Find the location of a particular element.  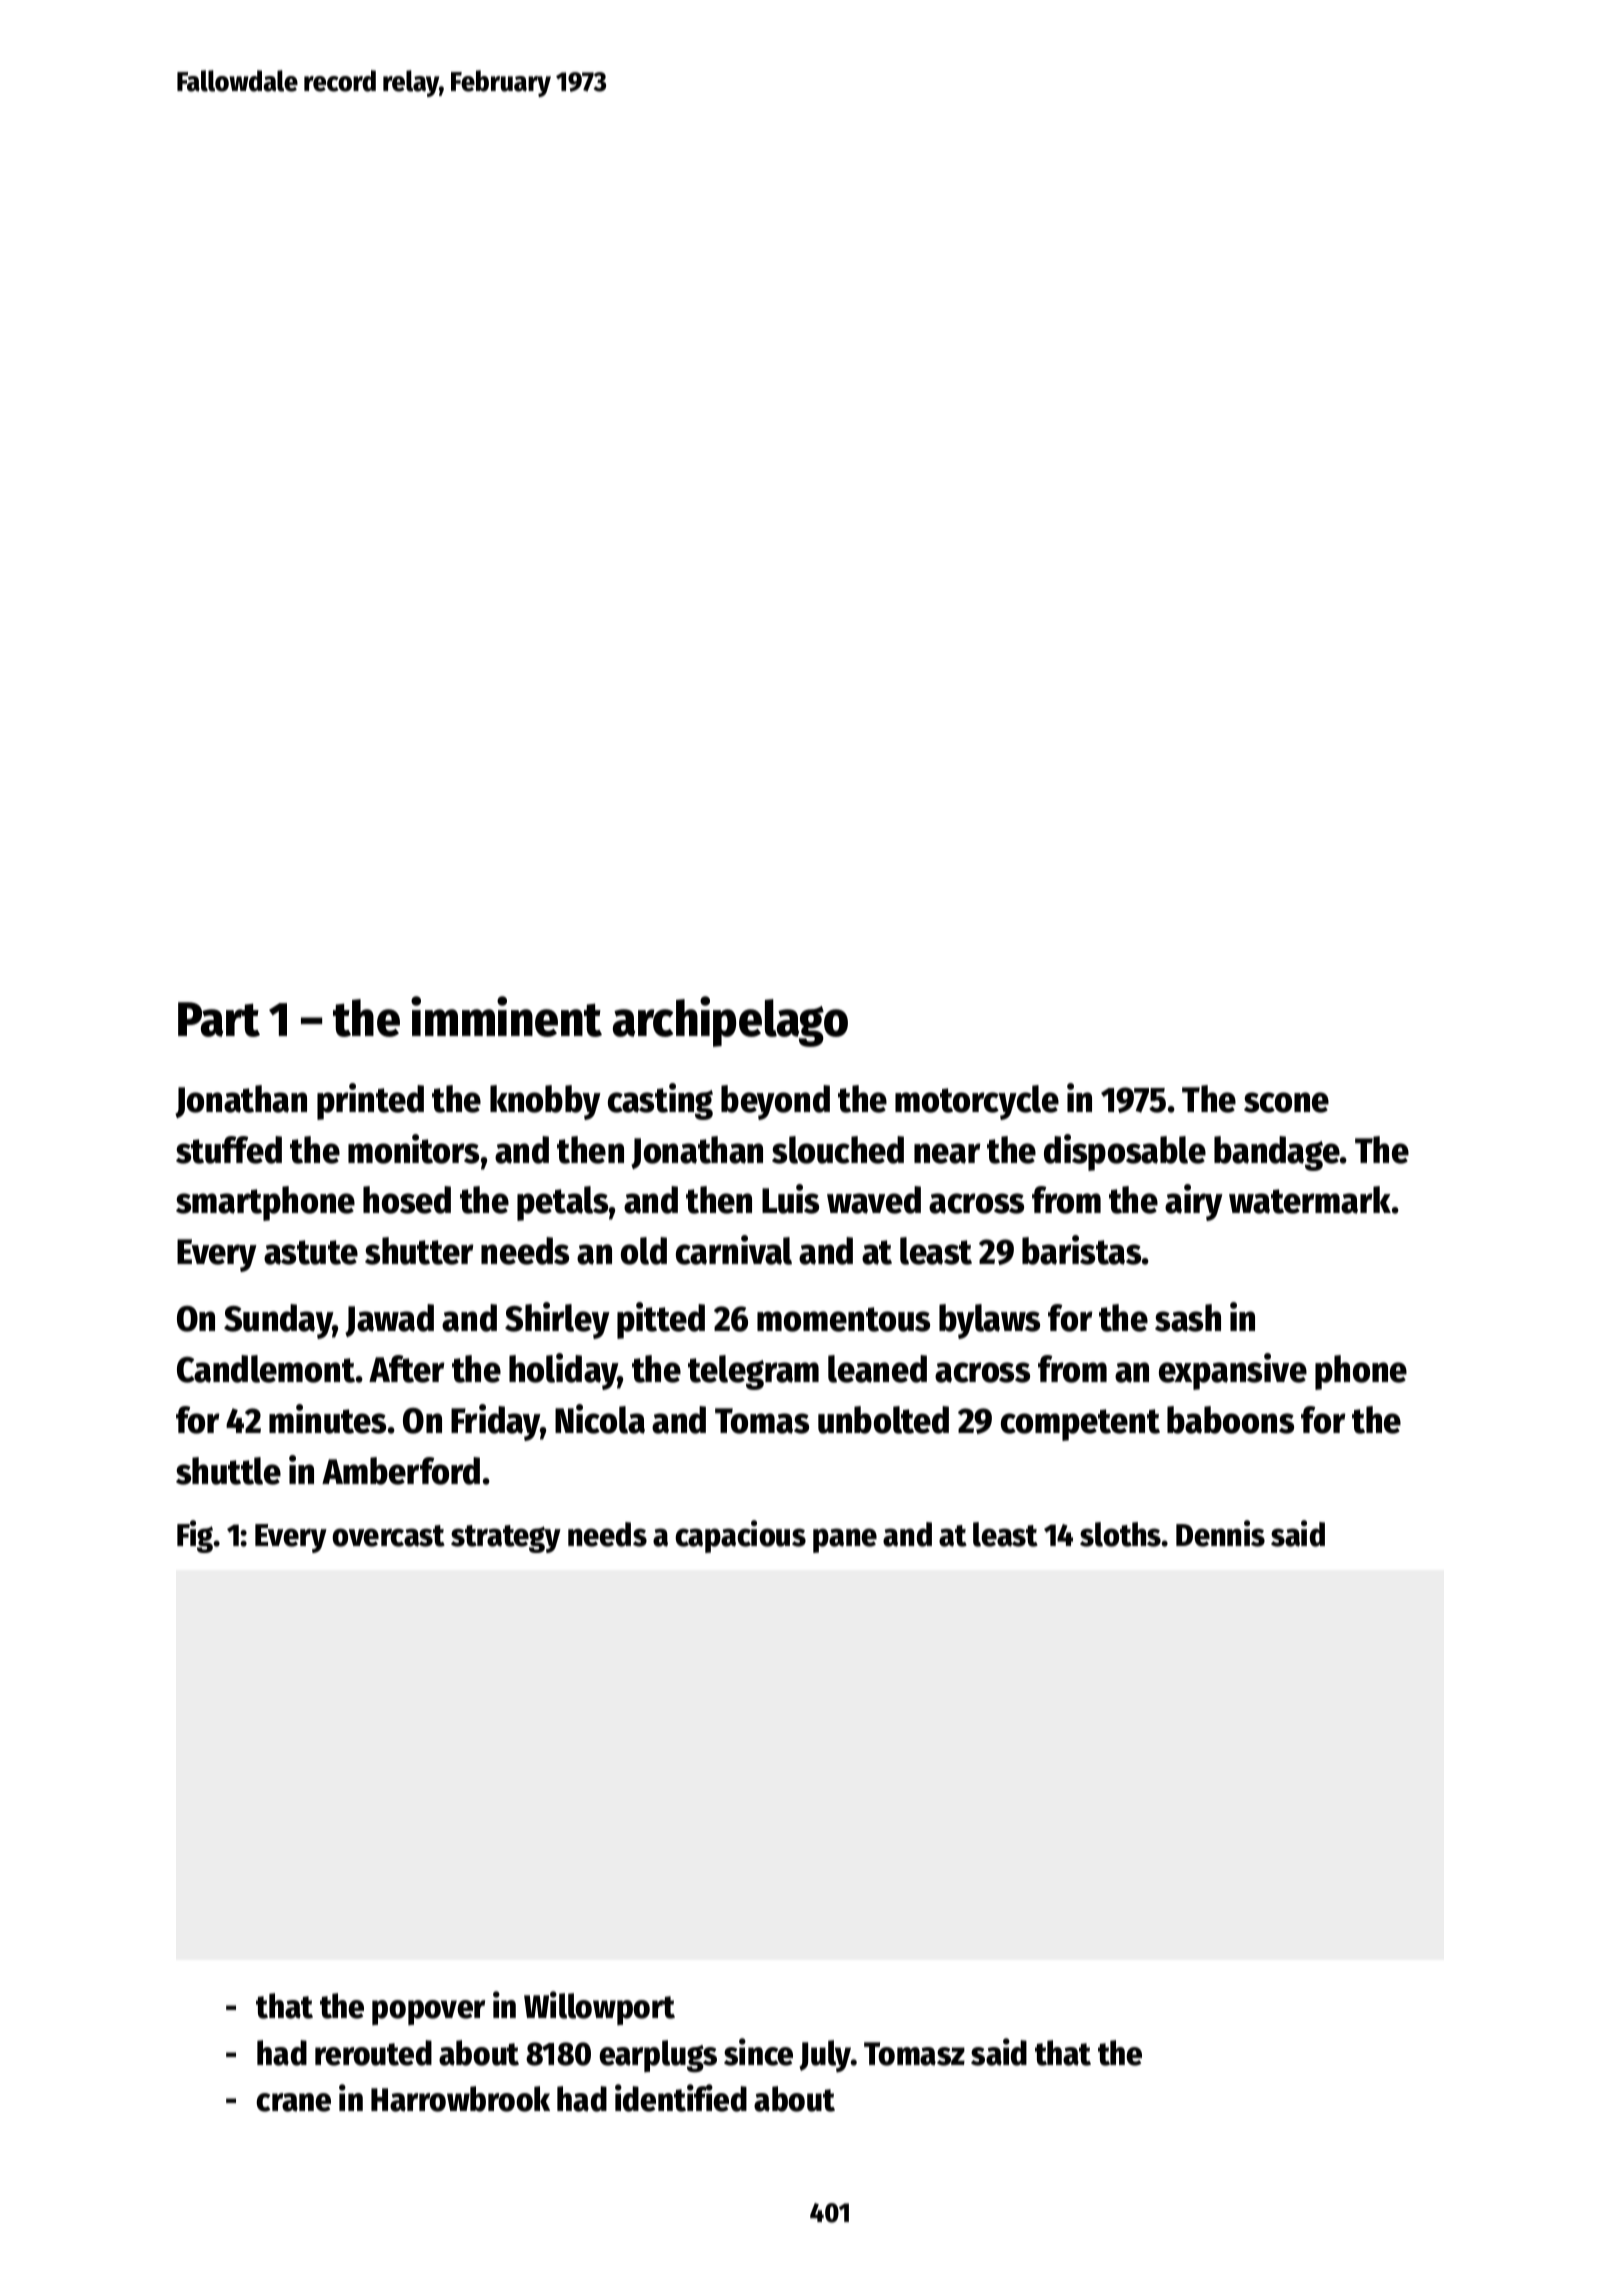

stuffed is located at coordinates (229, 1150).
